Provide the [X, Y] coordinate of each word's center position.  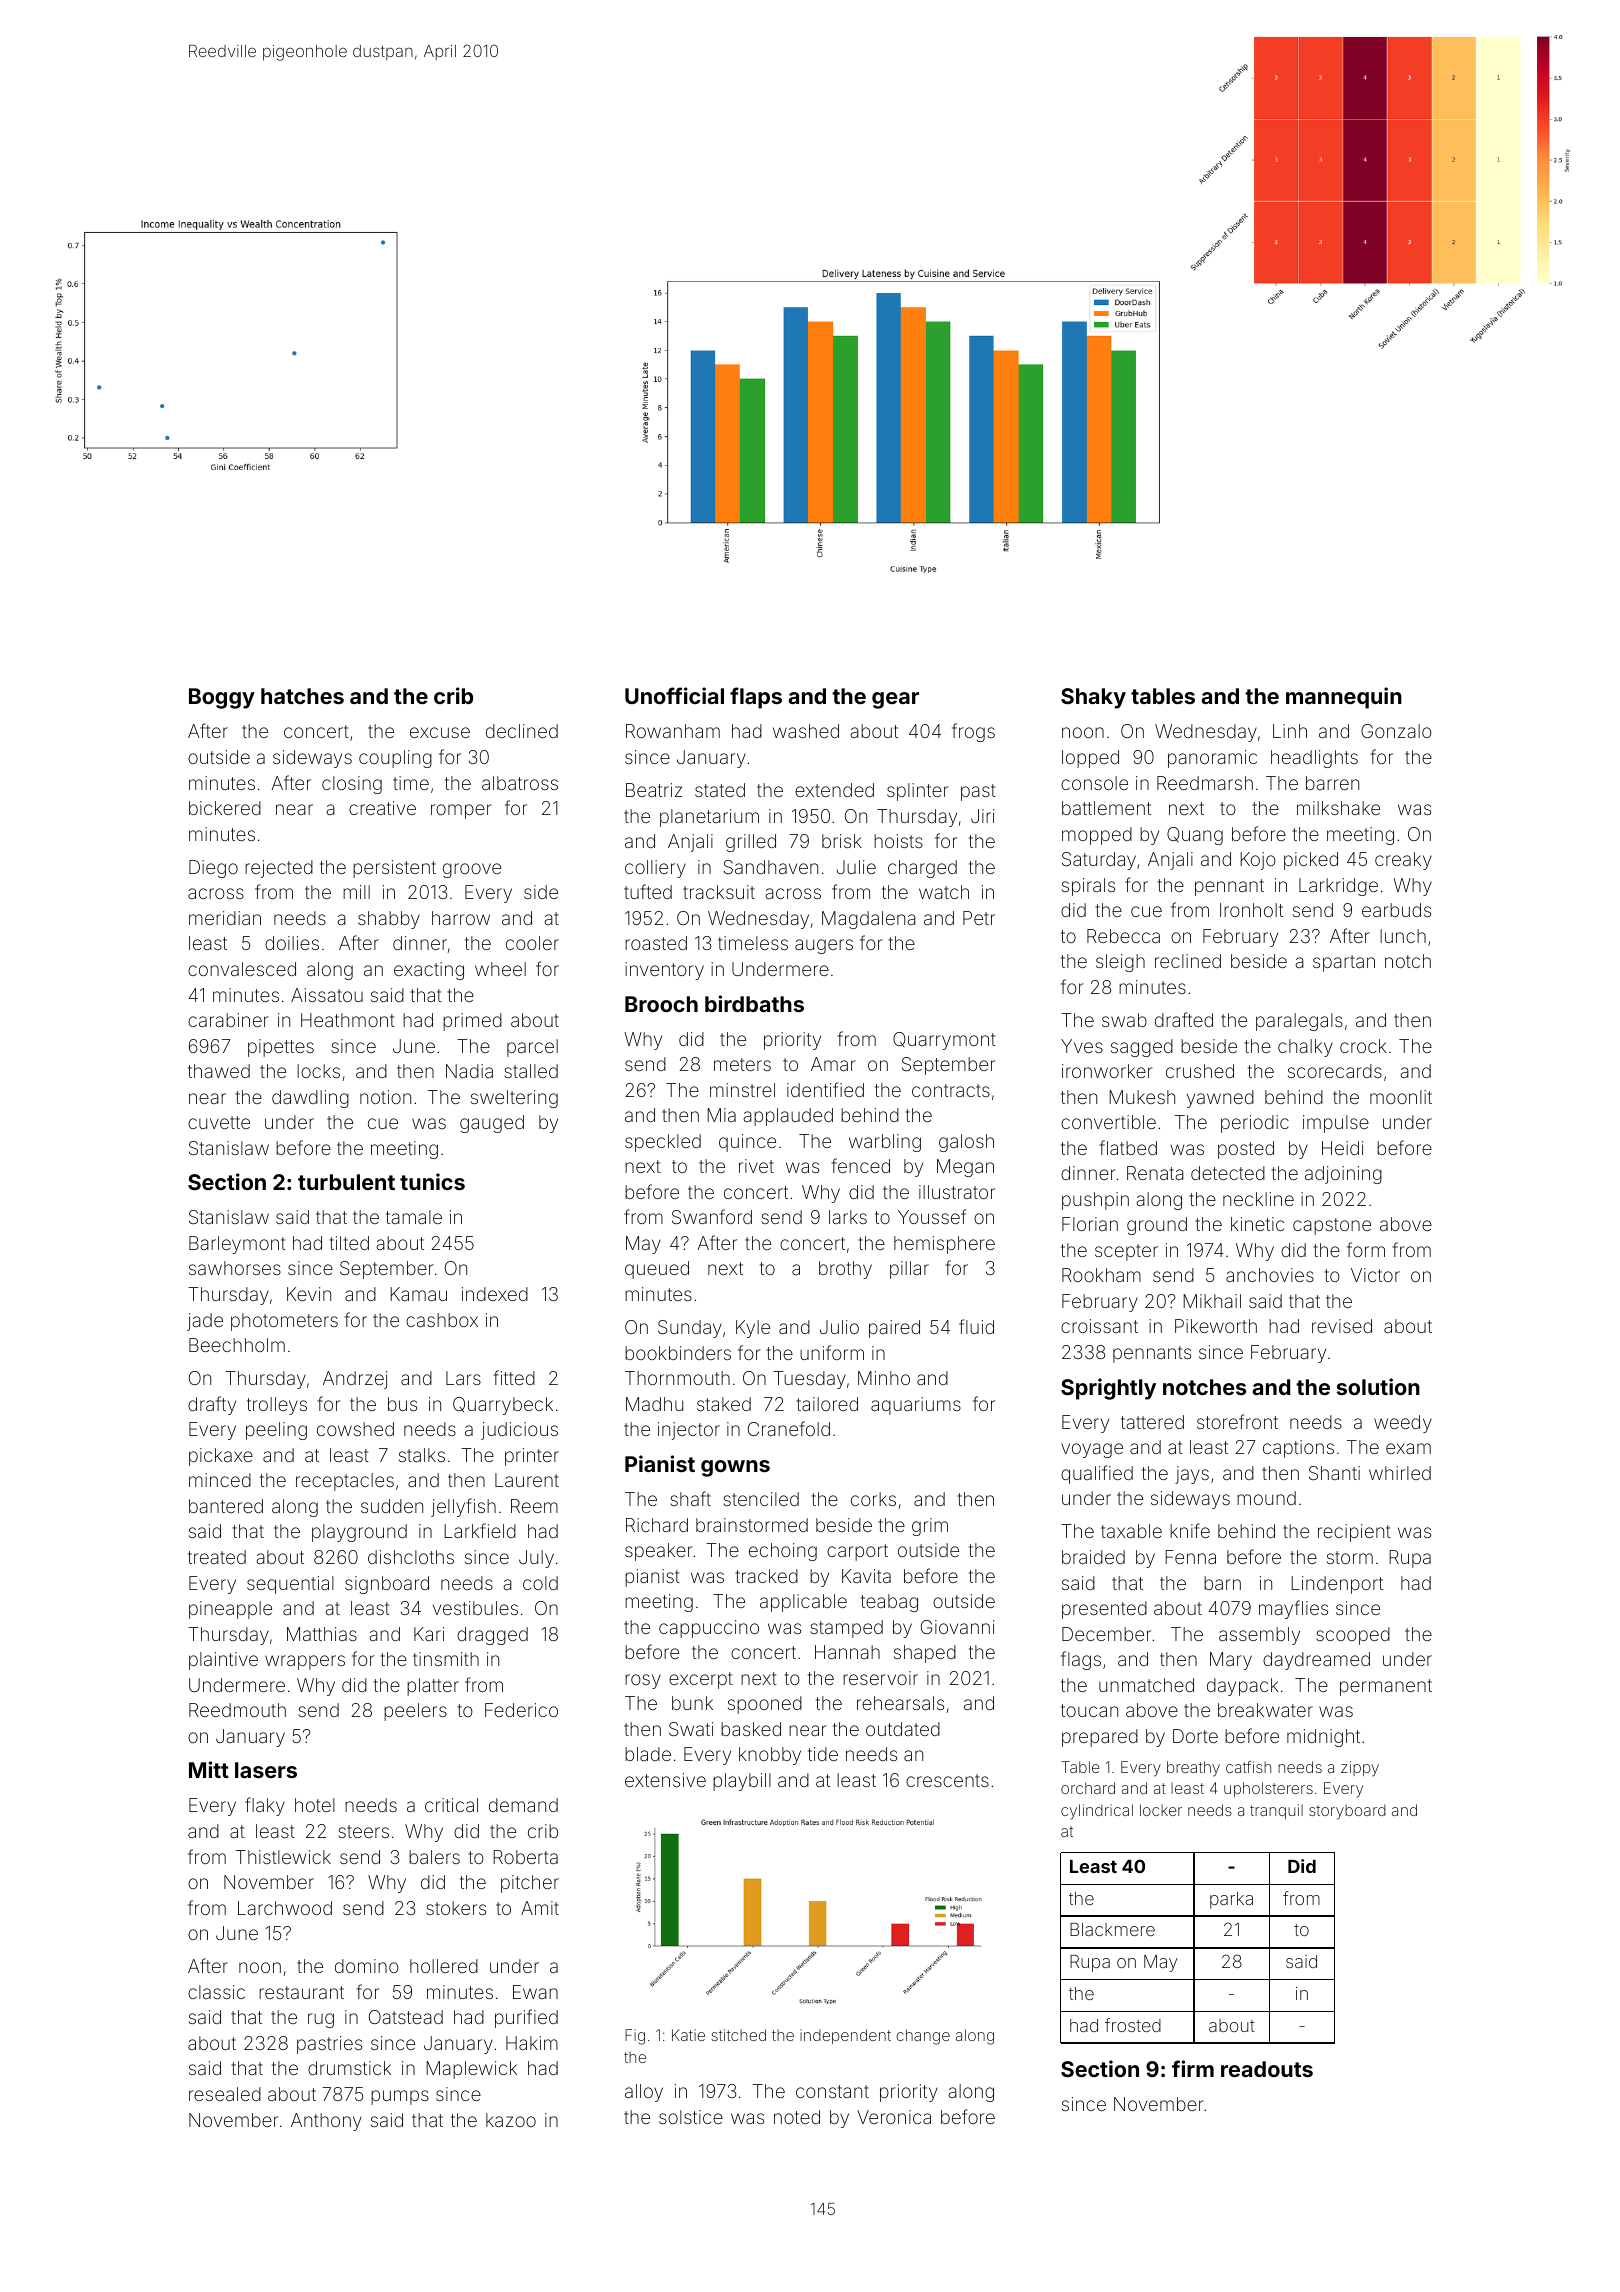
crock [1363, 1046]
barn [1222, 1583]
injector [689, 1431]
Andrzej [355, 1380]
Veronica [894, 2117]
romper [461, 811]
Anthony [326, 2122]
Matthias [322, 1634]
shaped [925, 1654]
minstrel [742, 1090]
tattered [1152, 1422]
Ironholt [1251, 910]
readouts [1267, 2069]
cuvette [219, 1122]
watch [944, 892]
